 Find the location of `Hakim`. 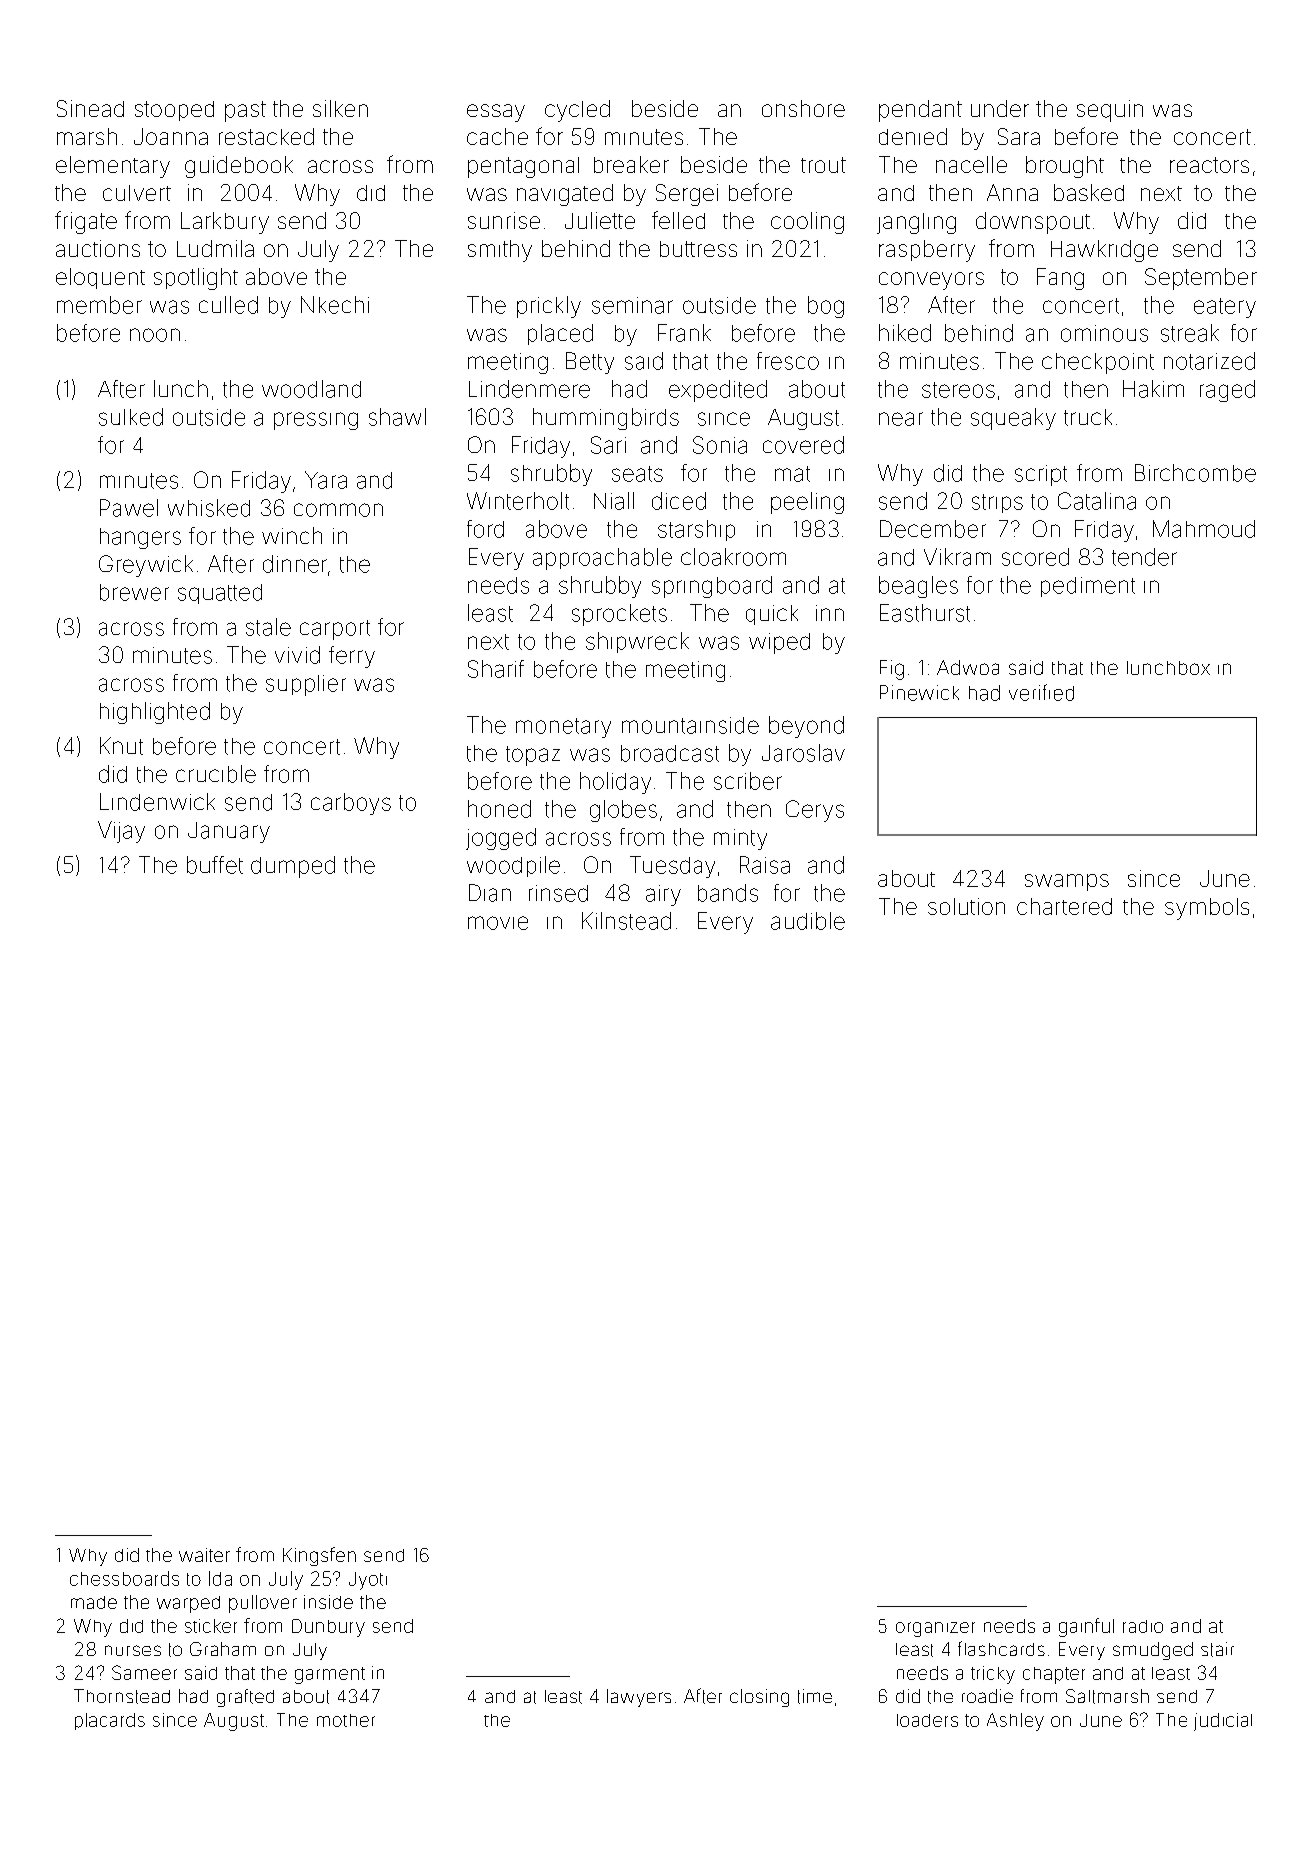

Hakim is located at coordinates (1153, 389).
